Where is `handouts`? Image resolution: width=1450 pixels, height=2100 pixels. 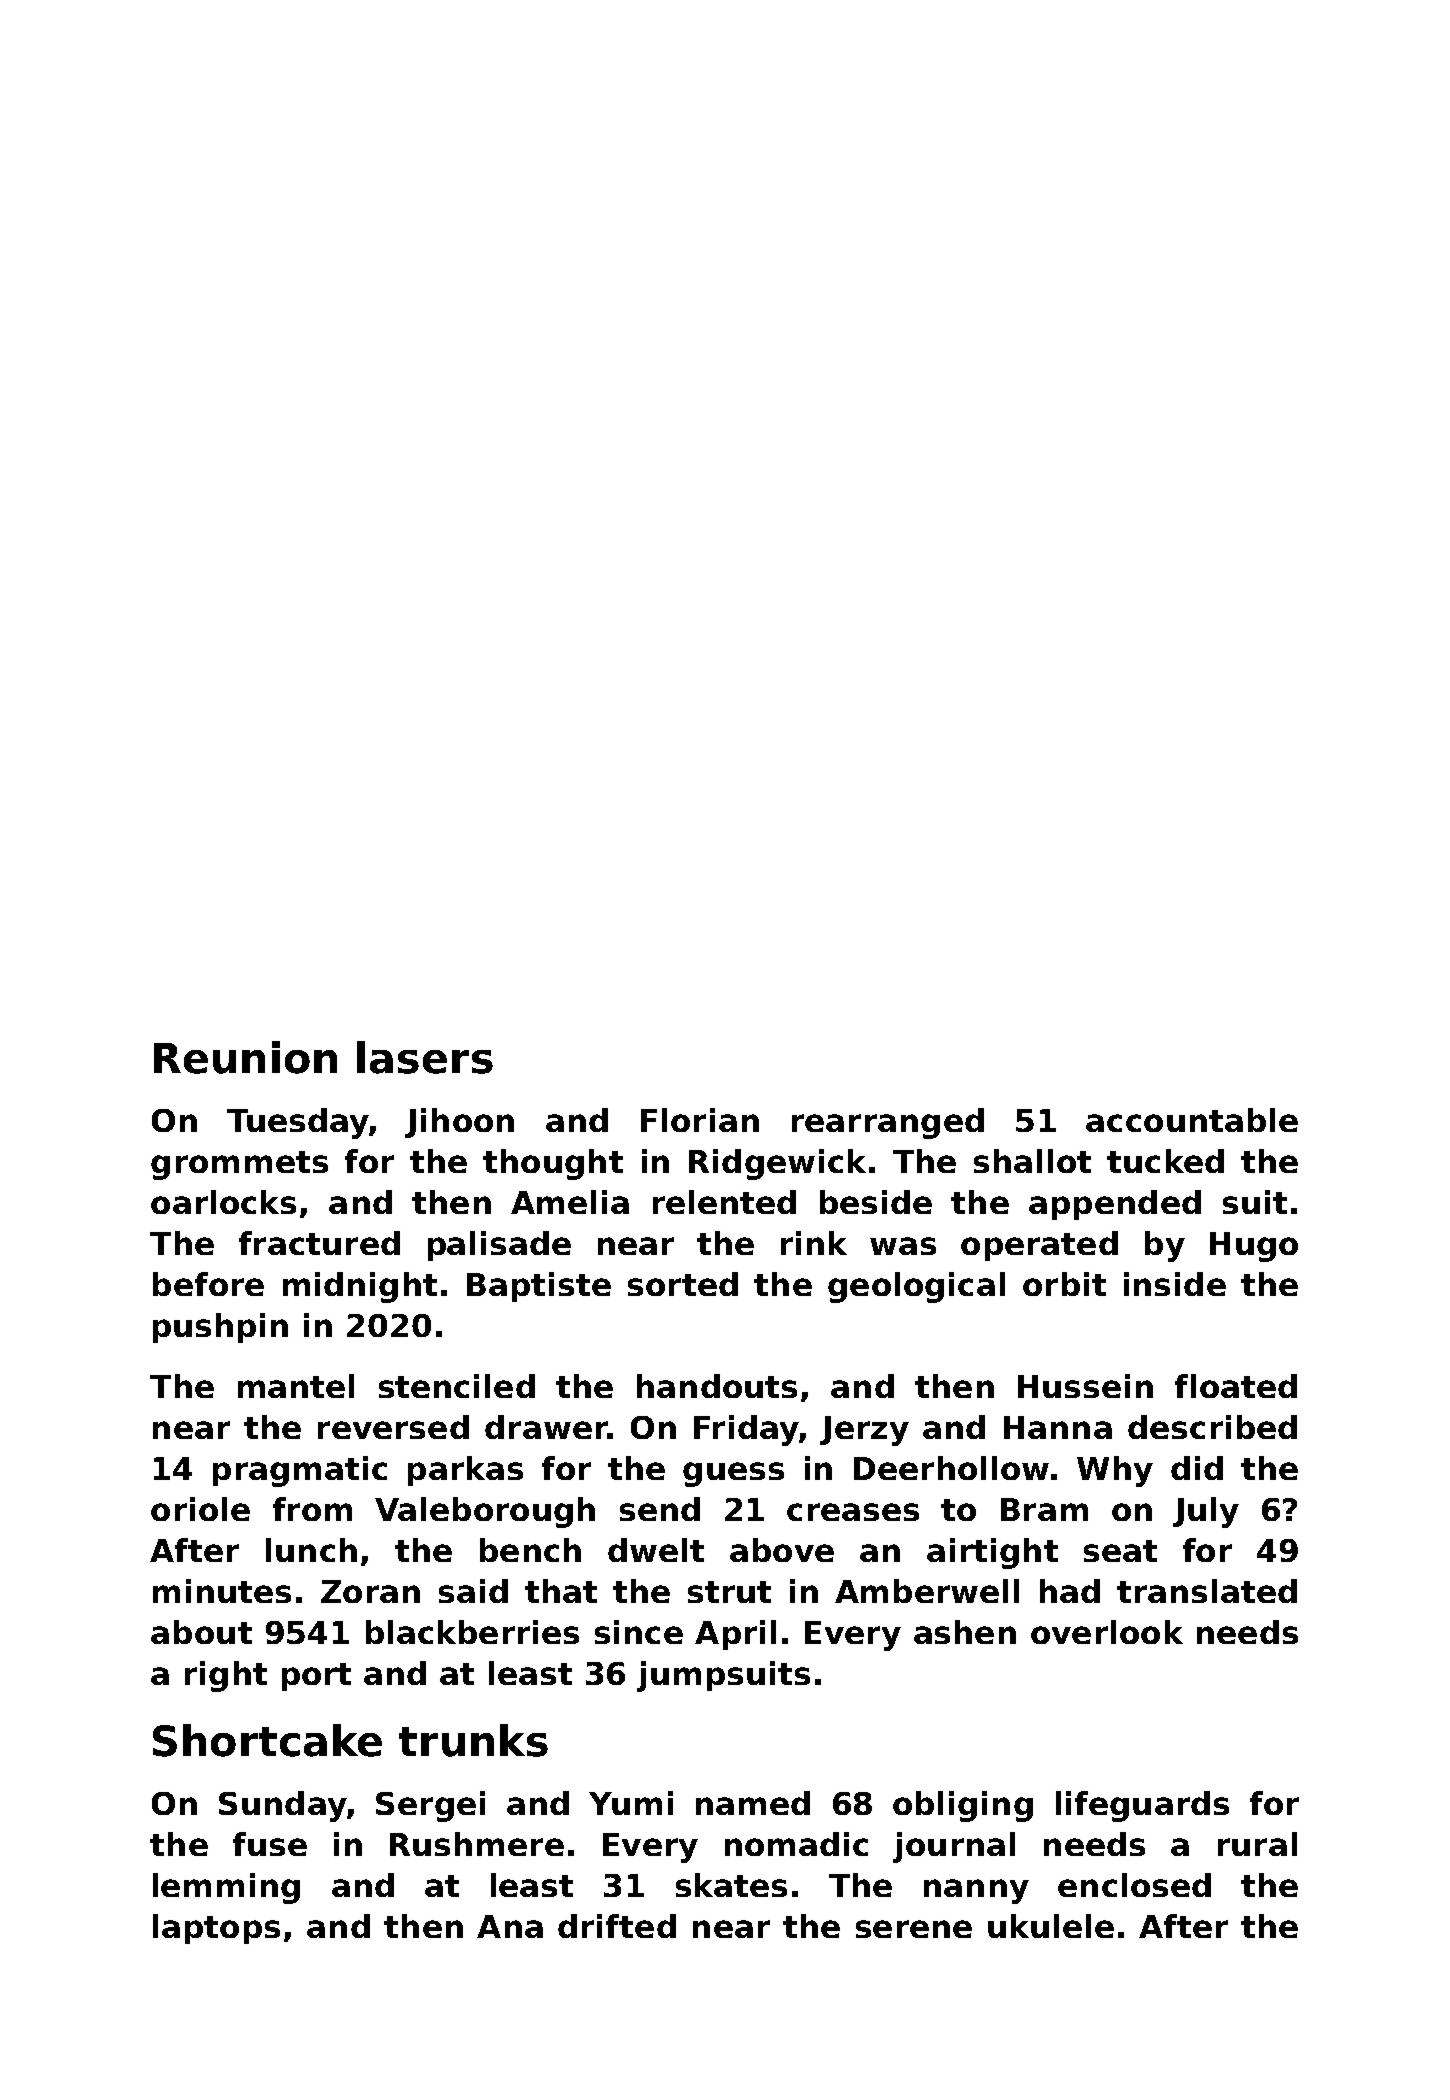
handouts is located at coordinates (717, 1386).
